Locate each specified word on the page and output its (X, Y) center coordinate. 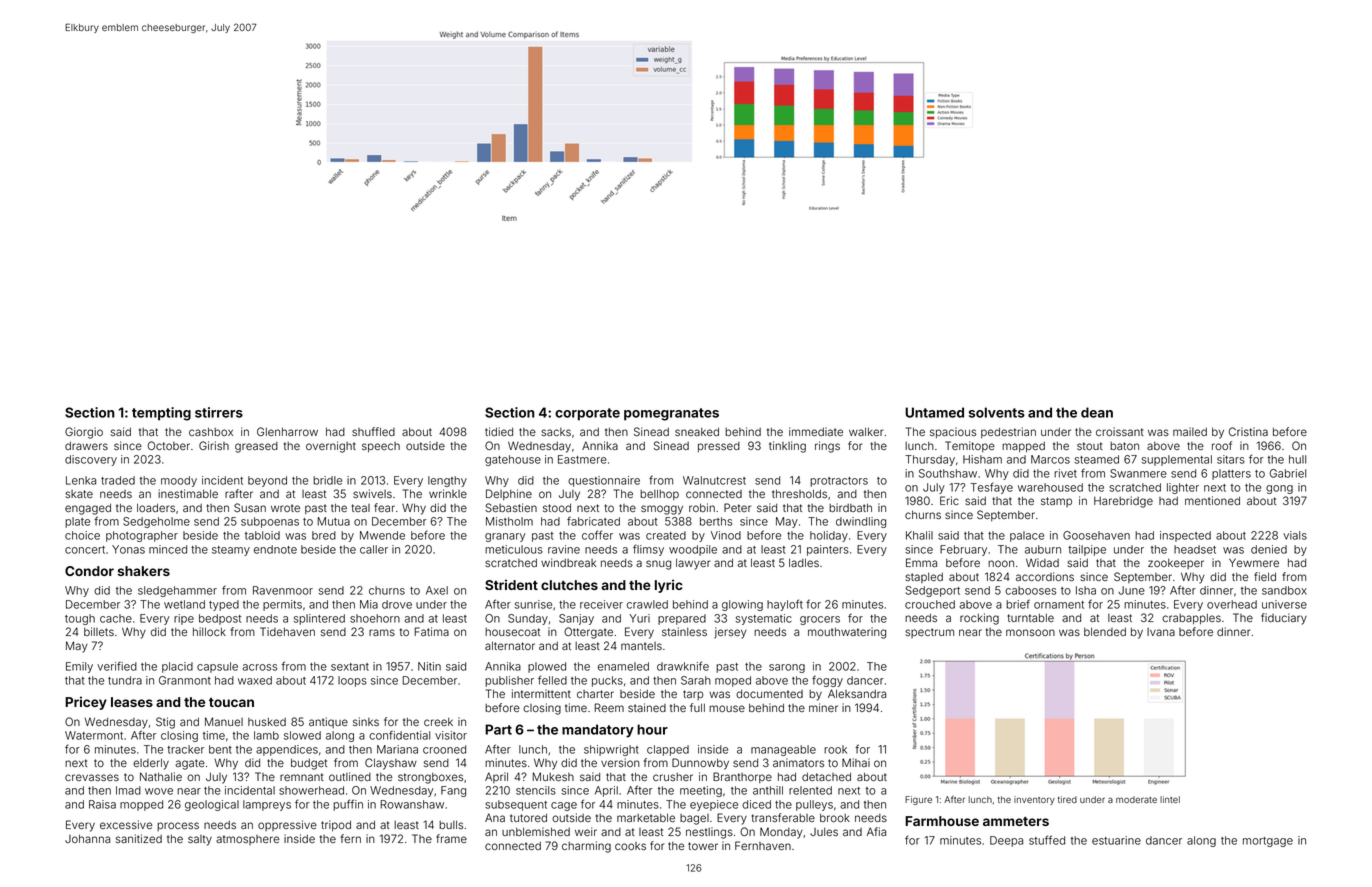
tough (80, 619)
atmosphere (247, 840)
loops (352, 681)
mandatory (598, 731)
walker (866, 431)
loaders (156, 507)
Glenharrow (287, 431)
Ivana (1161, 632)
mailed (1190, 431)
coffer (597, 535)
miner (823, 707)
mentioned (1212, 500)
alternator (510, 645)
